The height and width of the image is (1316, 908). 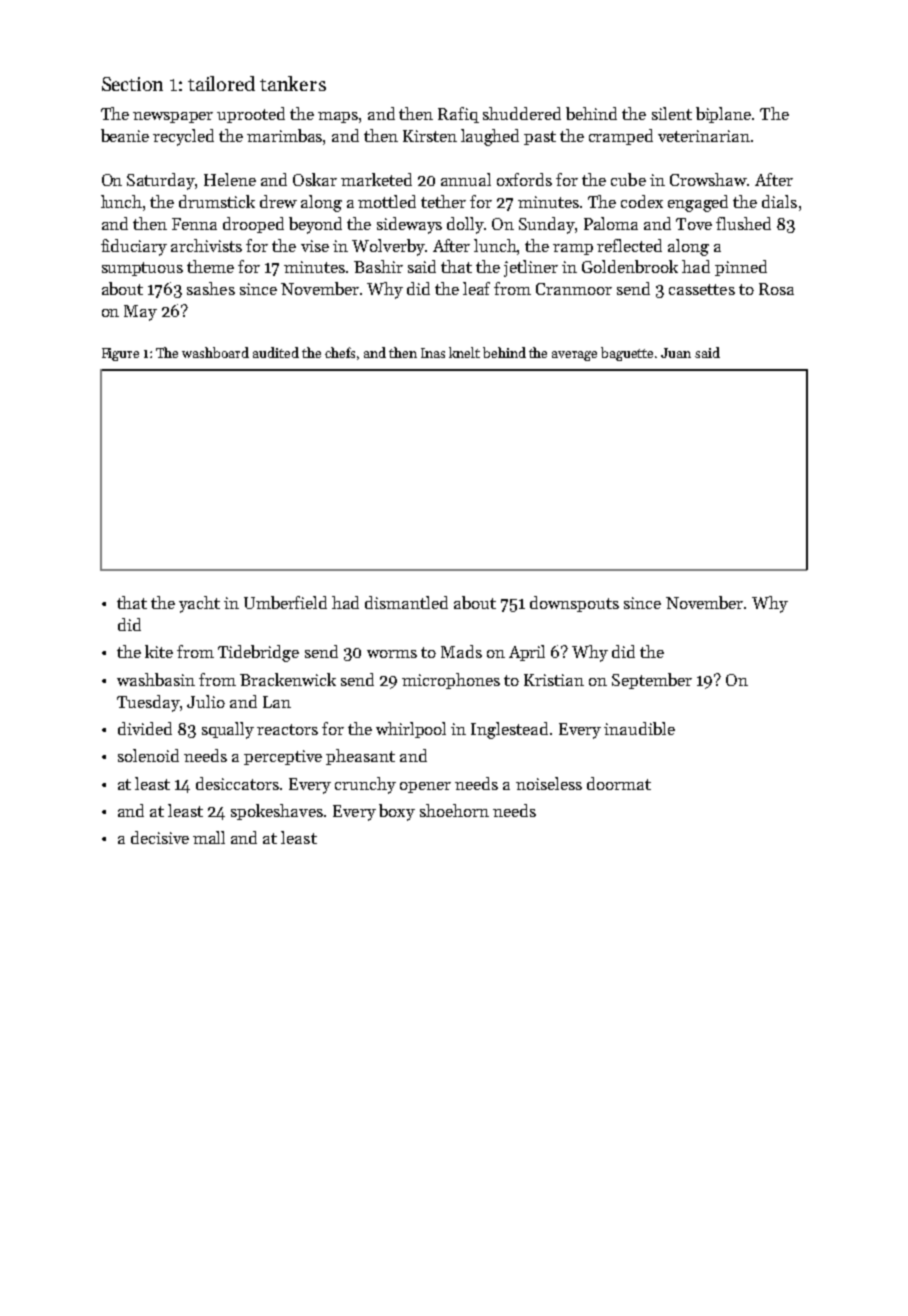 What do you see at coordinates (211, 288) in the image?
I see `sashes` at bounding box center [211, 288].
